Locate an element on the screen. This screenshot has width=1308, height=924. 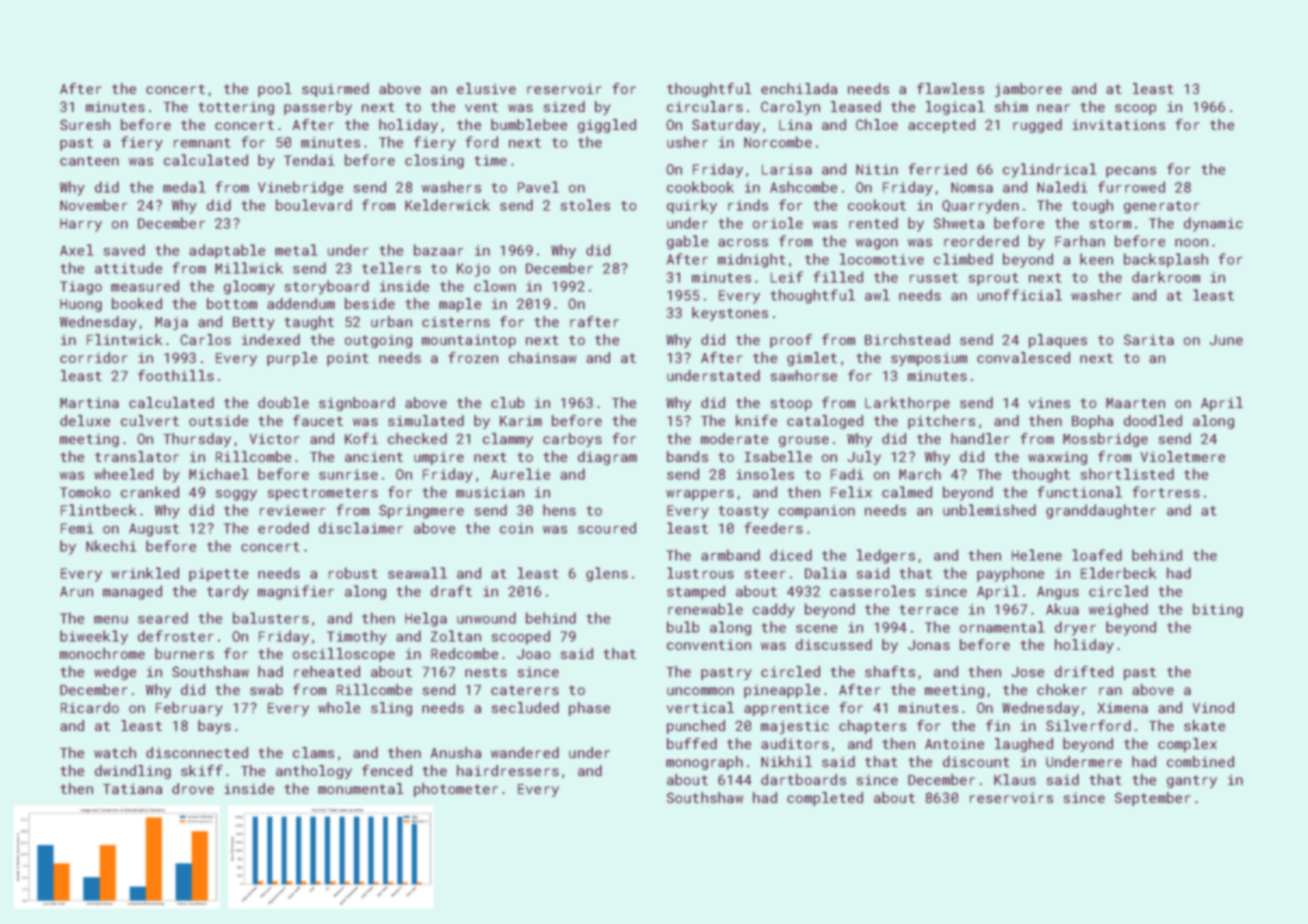
dartboards is located at coordinates (803, 779).
